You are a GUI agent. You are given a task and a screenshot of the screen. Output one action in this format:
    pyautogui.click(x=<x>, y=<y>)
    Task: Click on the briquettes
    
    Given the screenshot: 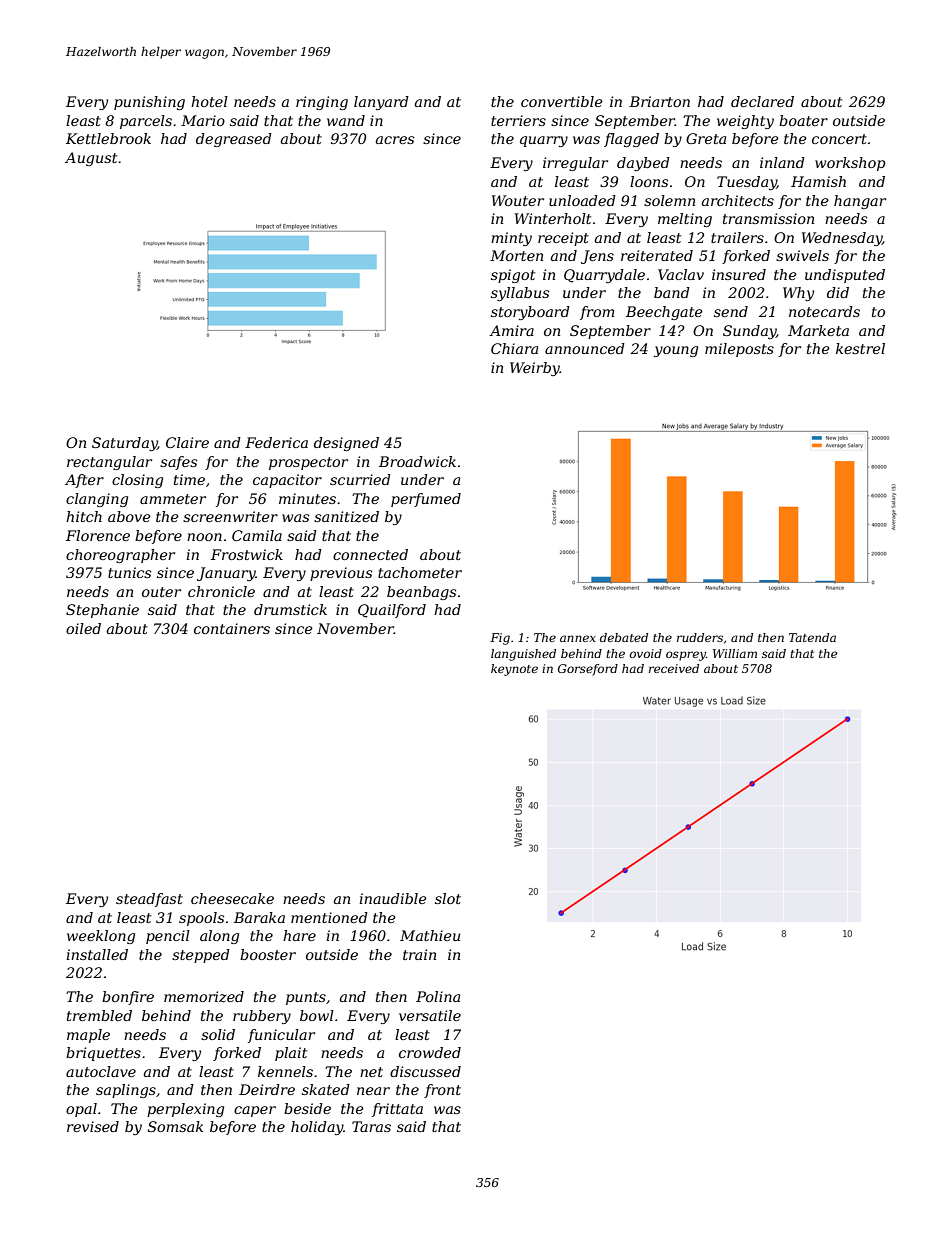 What is the action you would take?
    pyautogui.click(x=103, y=1054)
